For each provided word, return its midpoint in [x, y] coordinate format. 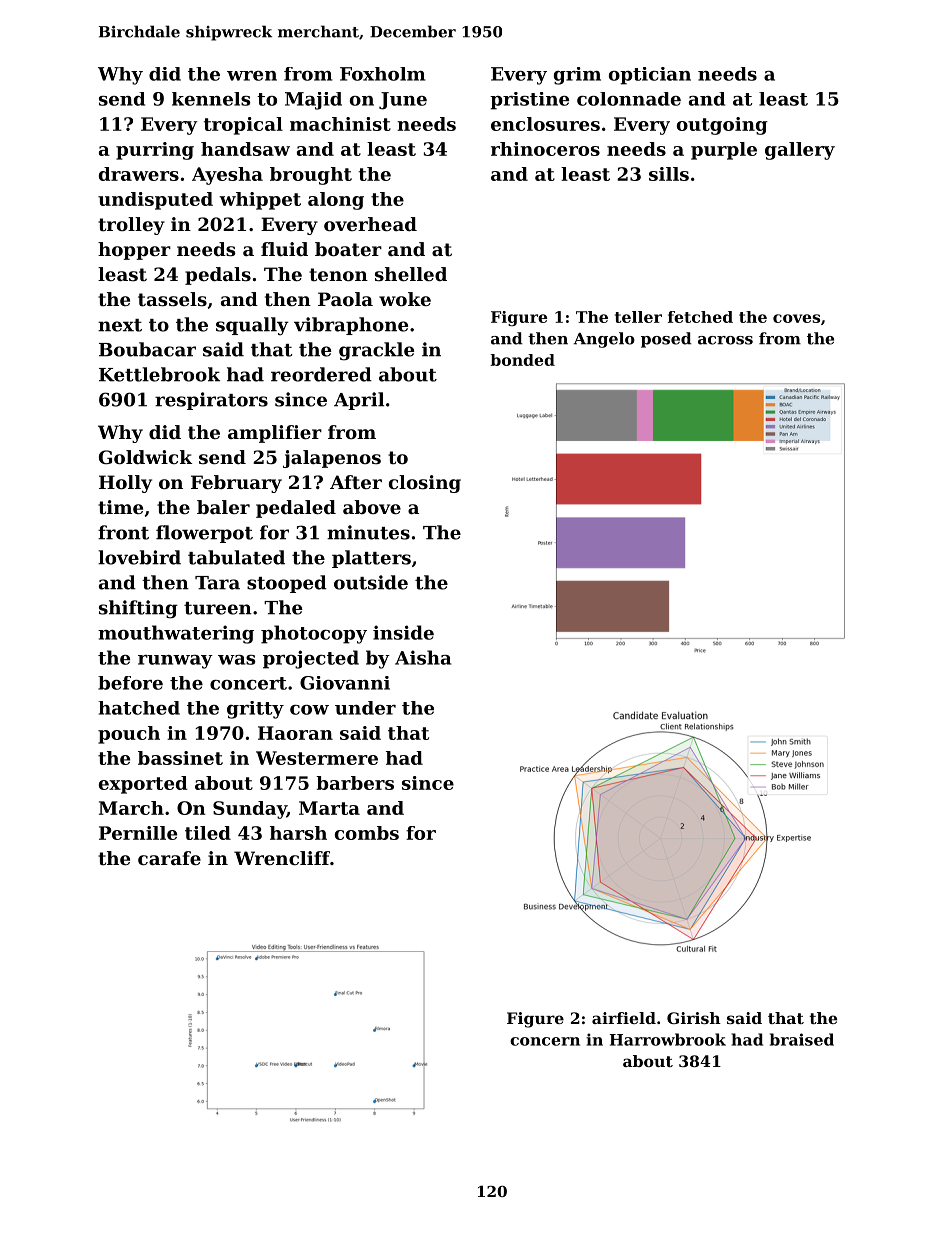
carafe [169, 858]
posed [666, 340]
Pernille [138, 833]
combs [367, 833]
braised [802, 1039]
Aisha [423, 657]
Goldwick [145, 457]
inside [403, 632]
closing [425, 484]
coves [796, 318]
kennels [211, 99]
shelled [411, 274]
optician [650, 76]
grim [577, 76]
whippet [260, 201]
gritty [255, 710]
